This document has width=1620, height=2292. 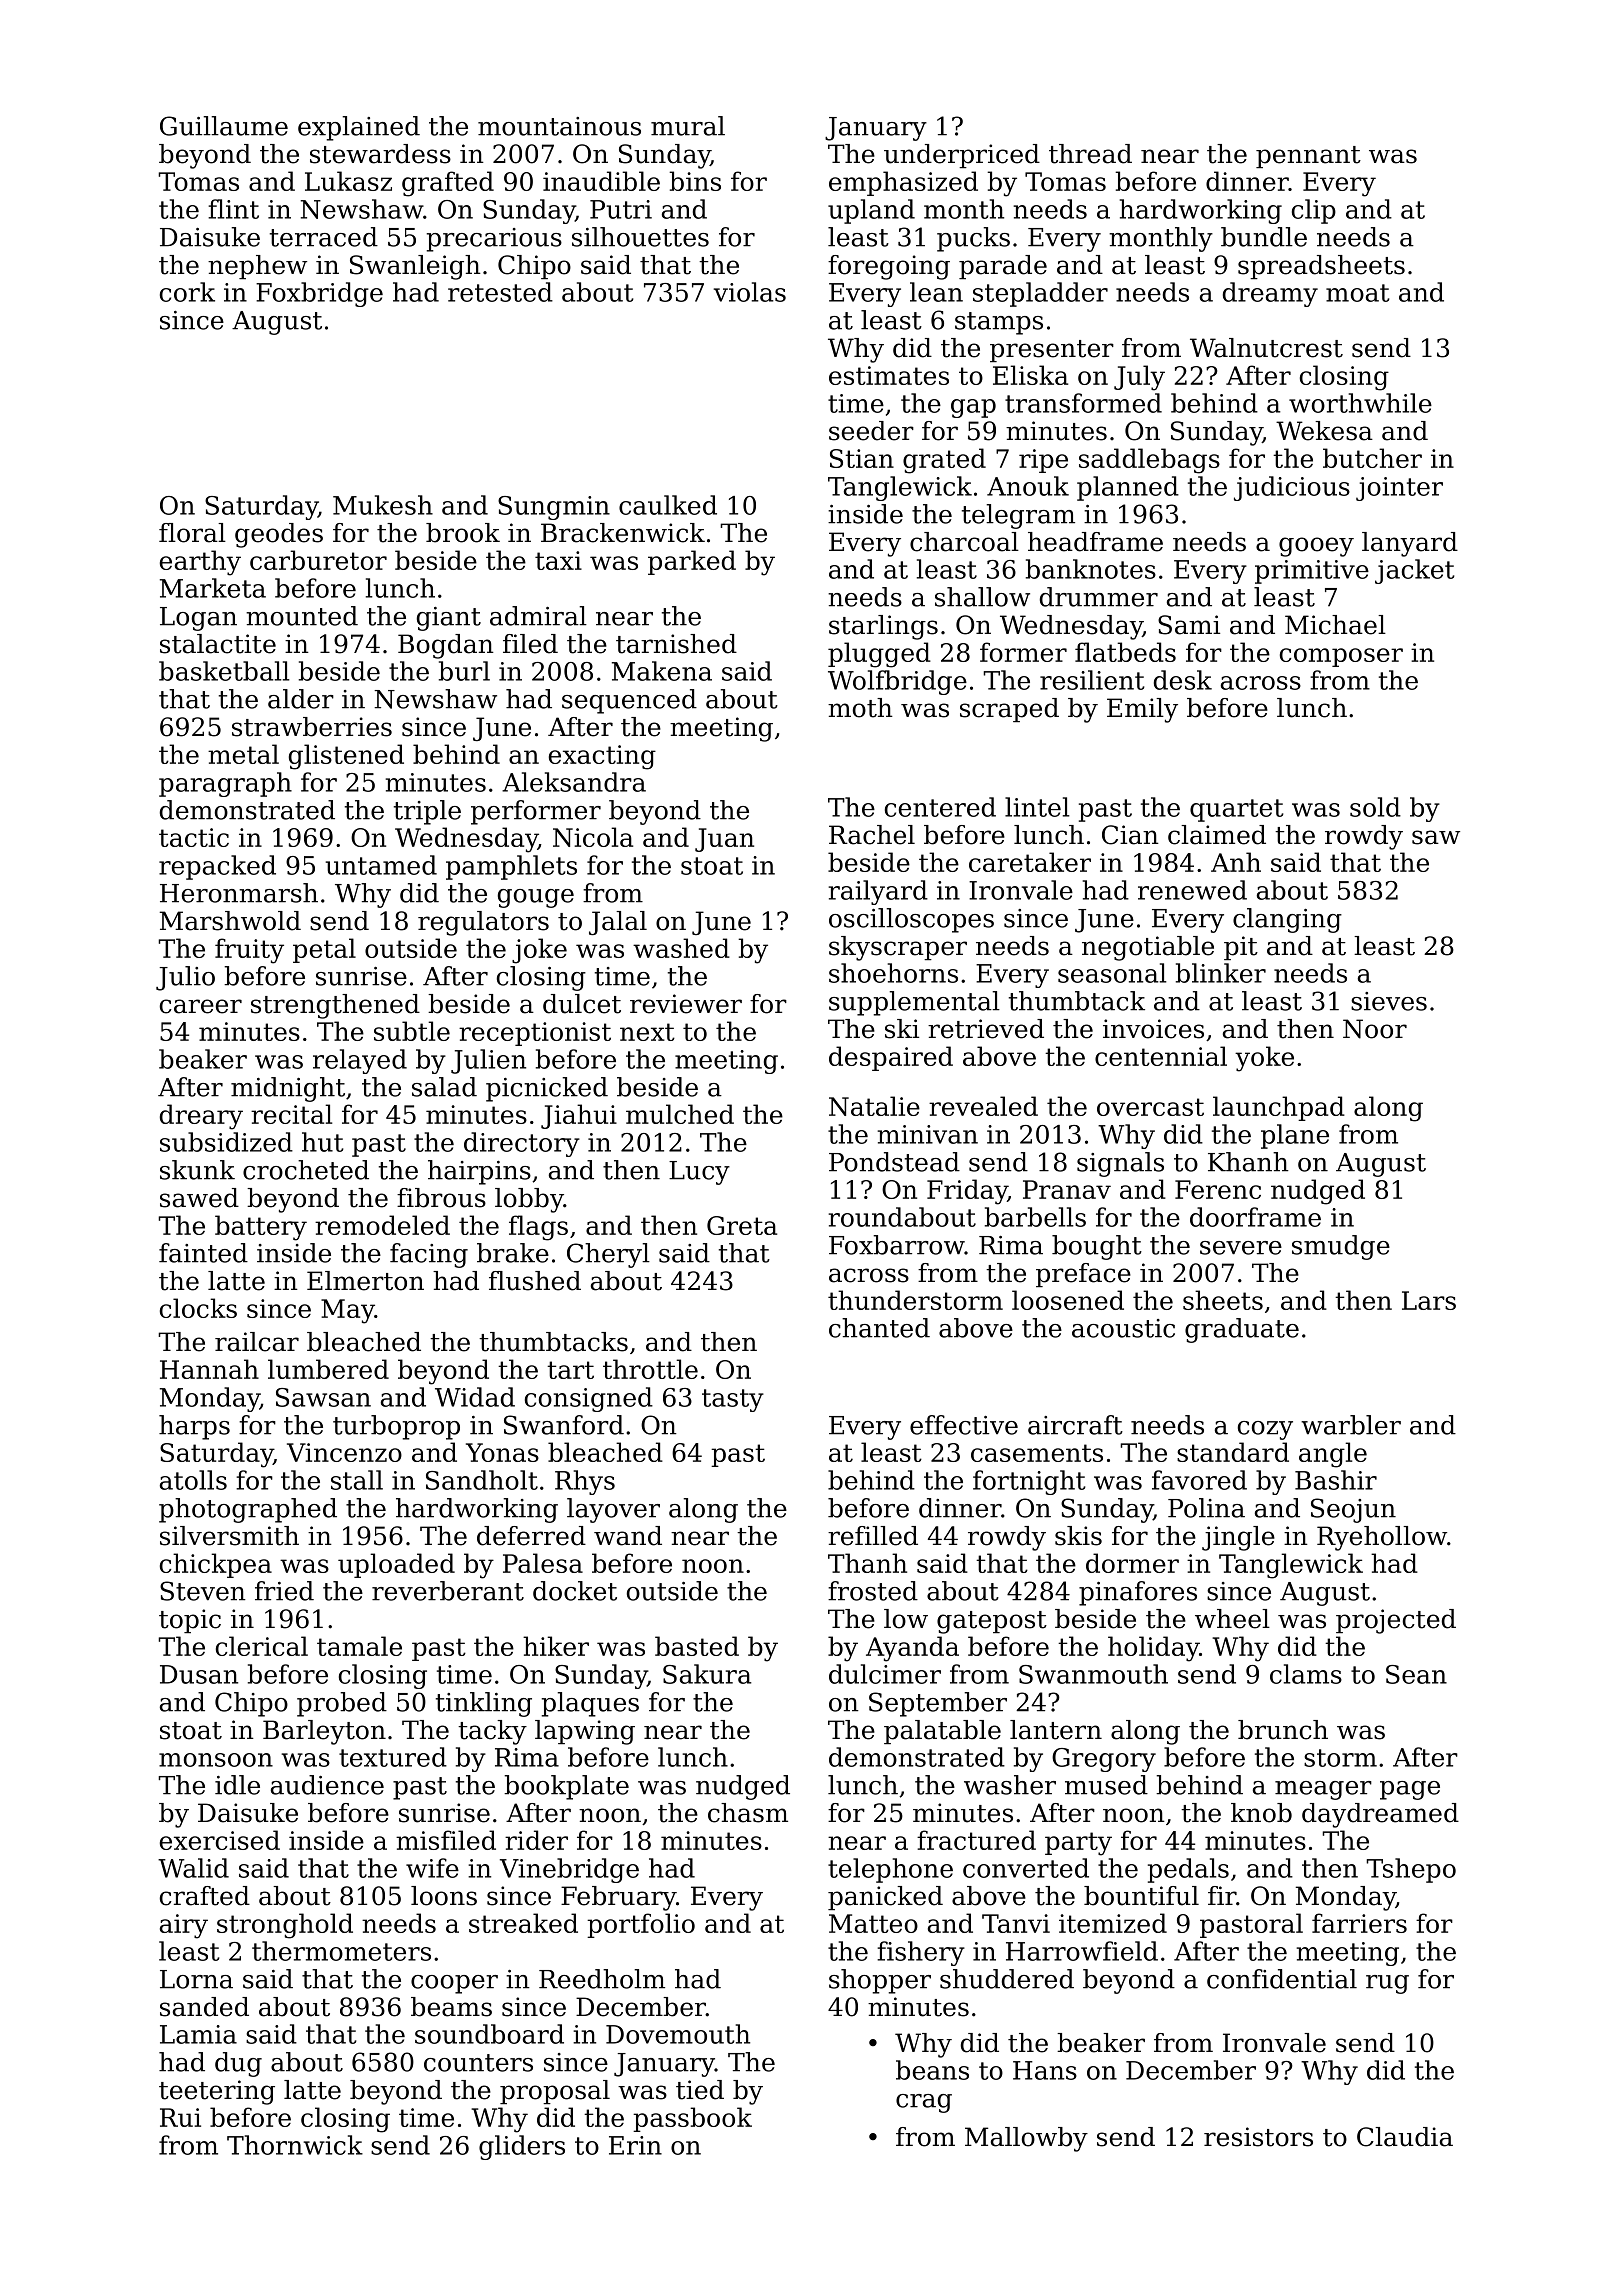 What do you see at coordinates (967, 1192) in the document?
I see `Friday` at bounding box center [967, 1192].
